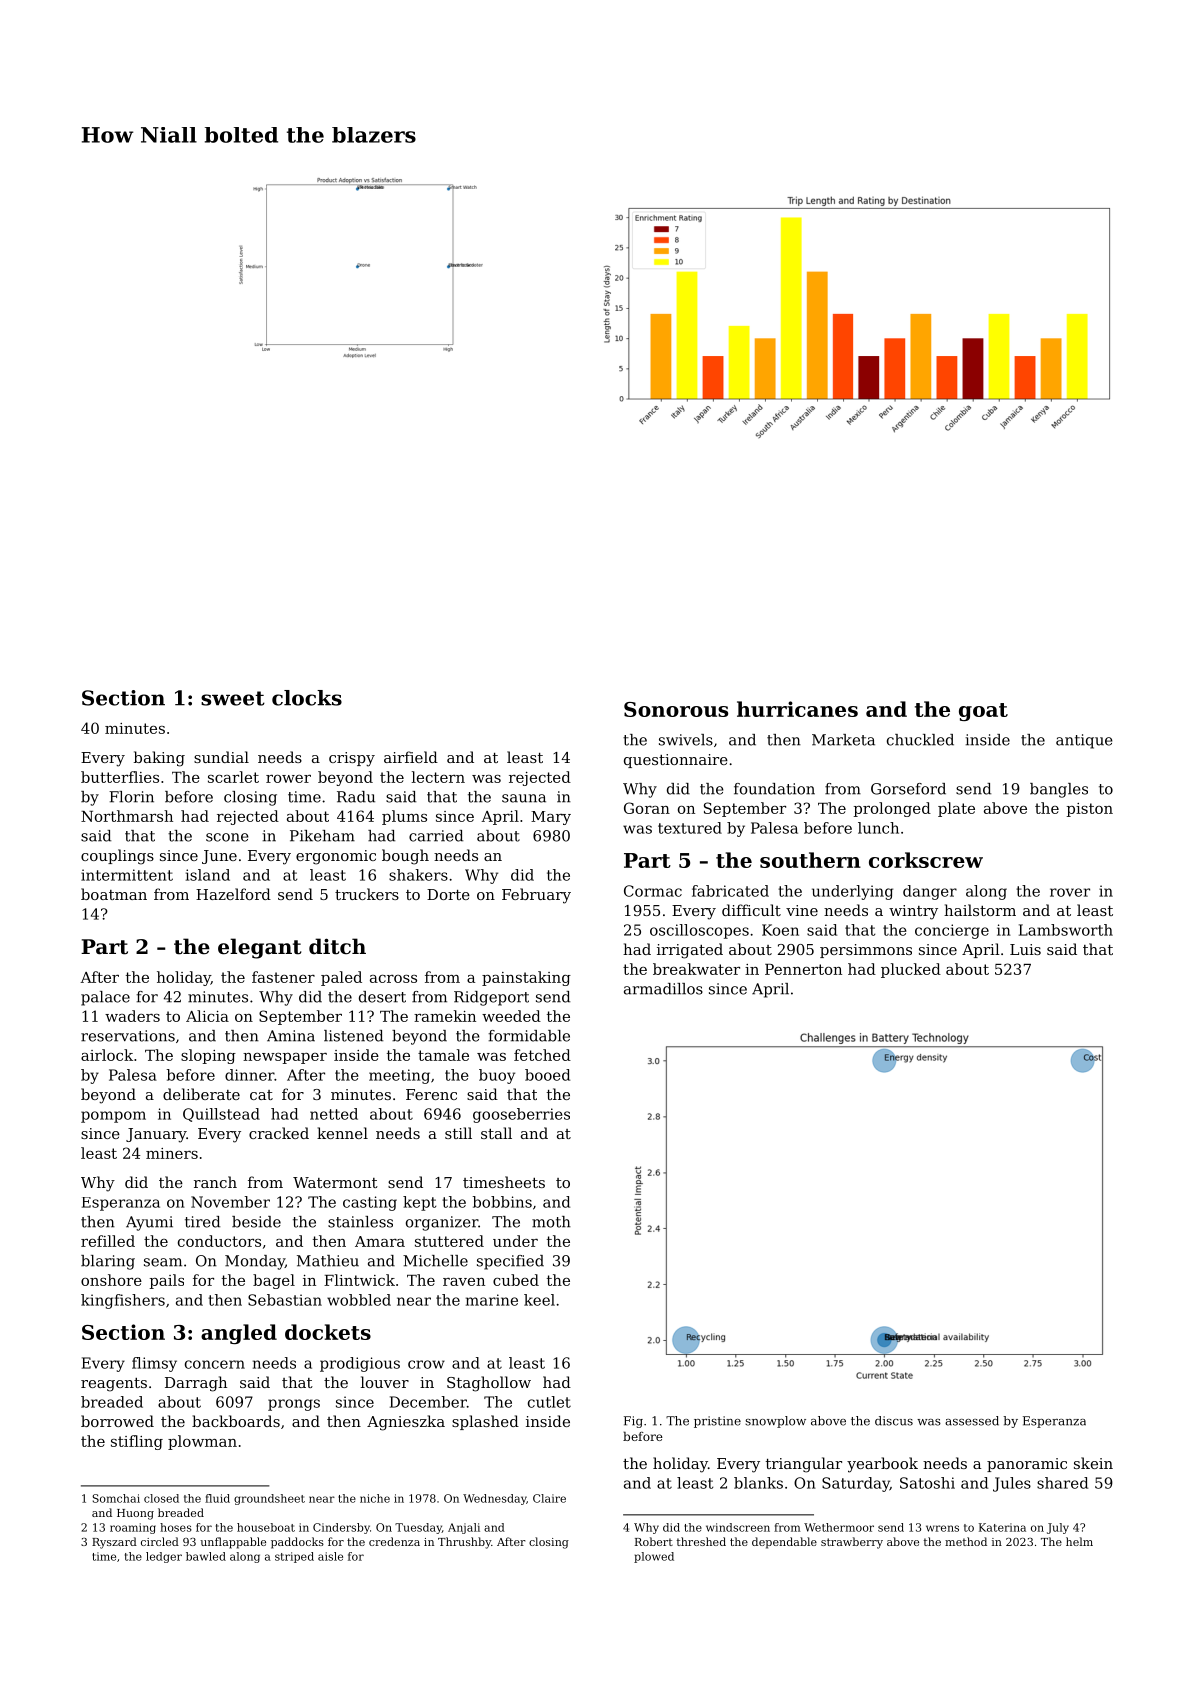 The width and height of the screenshot is (1194, 1689). What do you see at coordinates (1079, 1541) in the screenshot?
I see `helm` at bounding box center [1079, 1541].
